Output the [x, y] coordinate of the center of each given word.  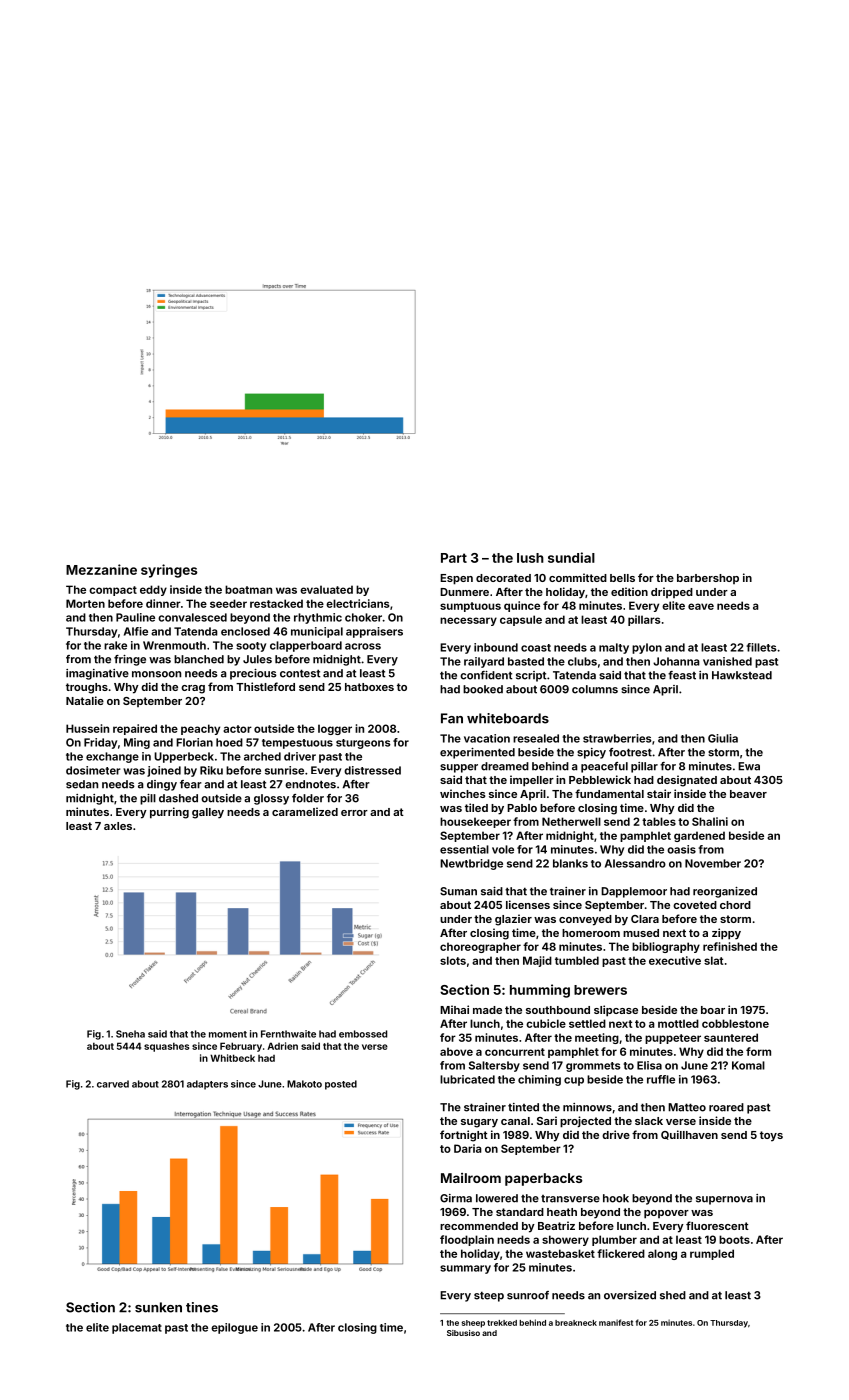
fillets [761, 647]
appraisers [374, 632]
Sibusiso [463, 1333]
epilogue [234, 1328]
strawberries [617, 738]
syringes [169, 571]
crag [193, 689]
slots [453, 960]
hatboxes [369, 687]
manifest [616, 1322]
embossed [363, 1034]
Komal [748, 1065]
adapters [207, 1085]
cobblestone [735, 1023]
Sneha [130, 1034]
